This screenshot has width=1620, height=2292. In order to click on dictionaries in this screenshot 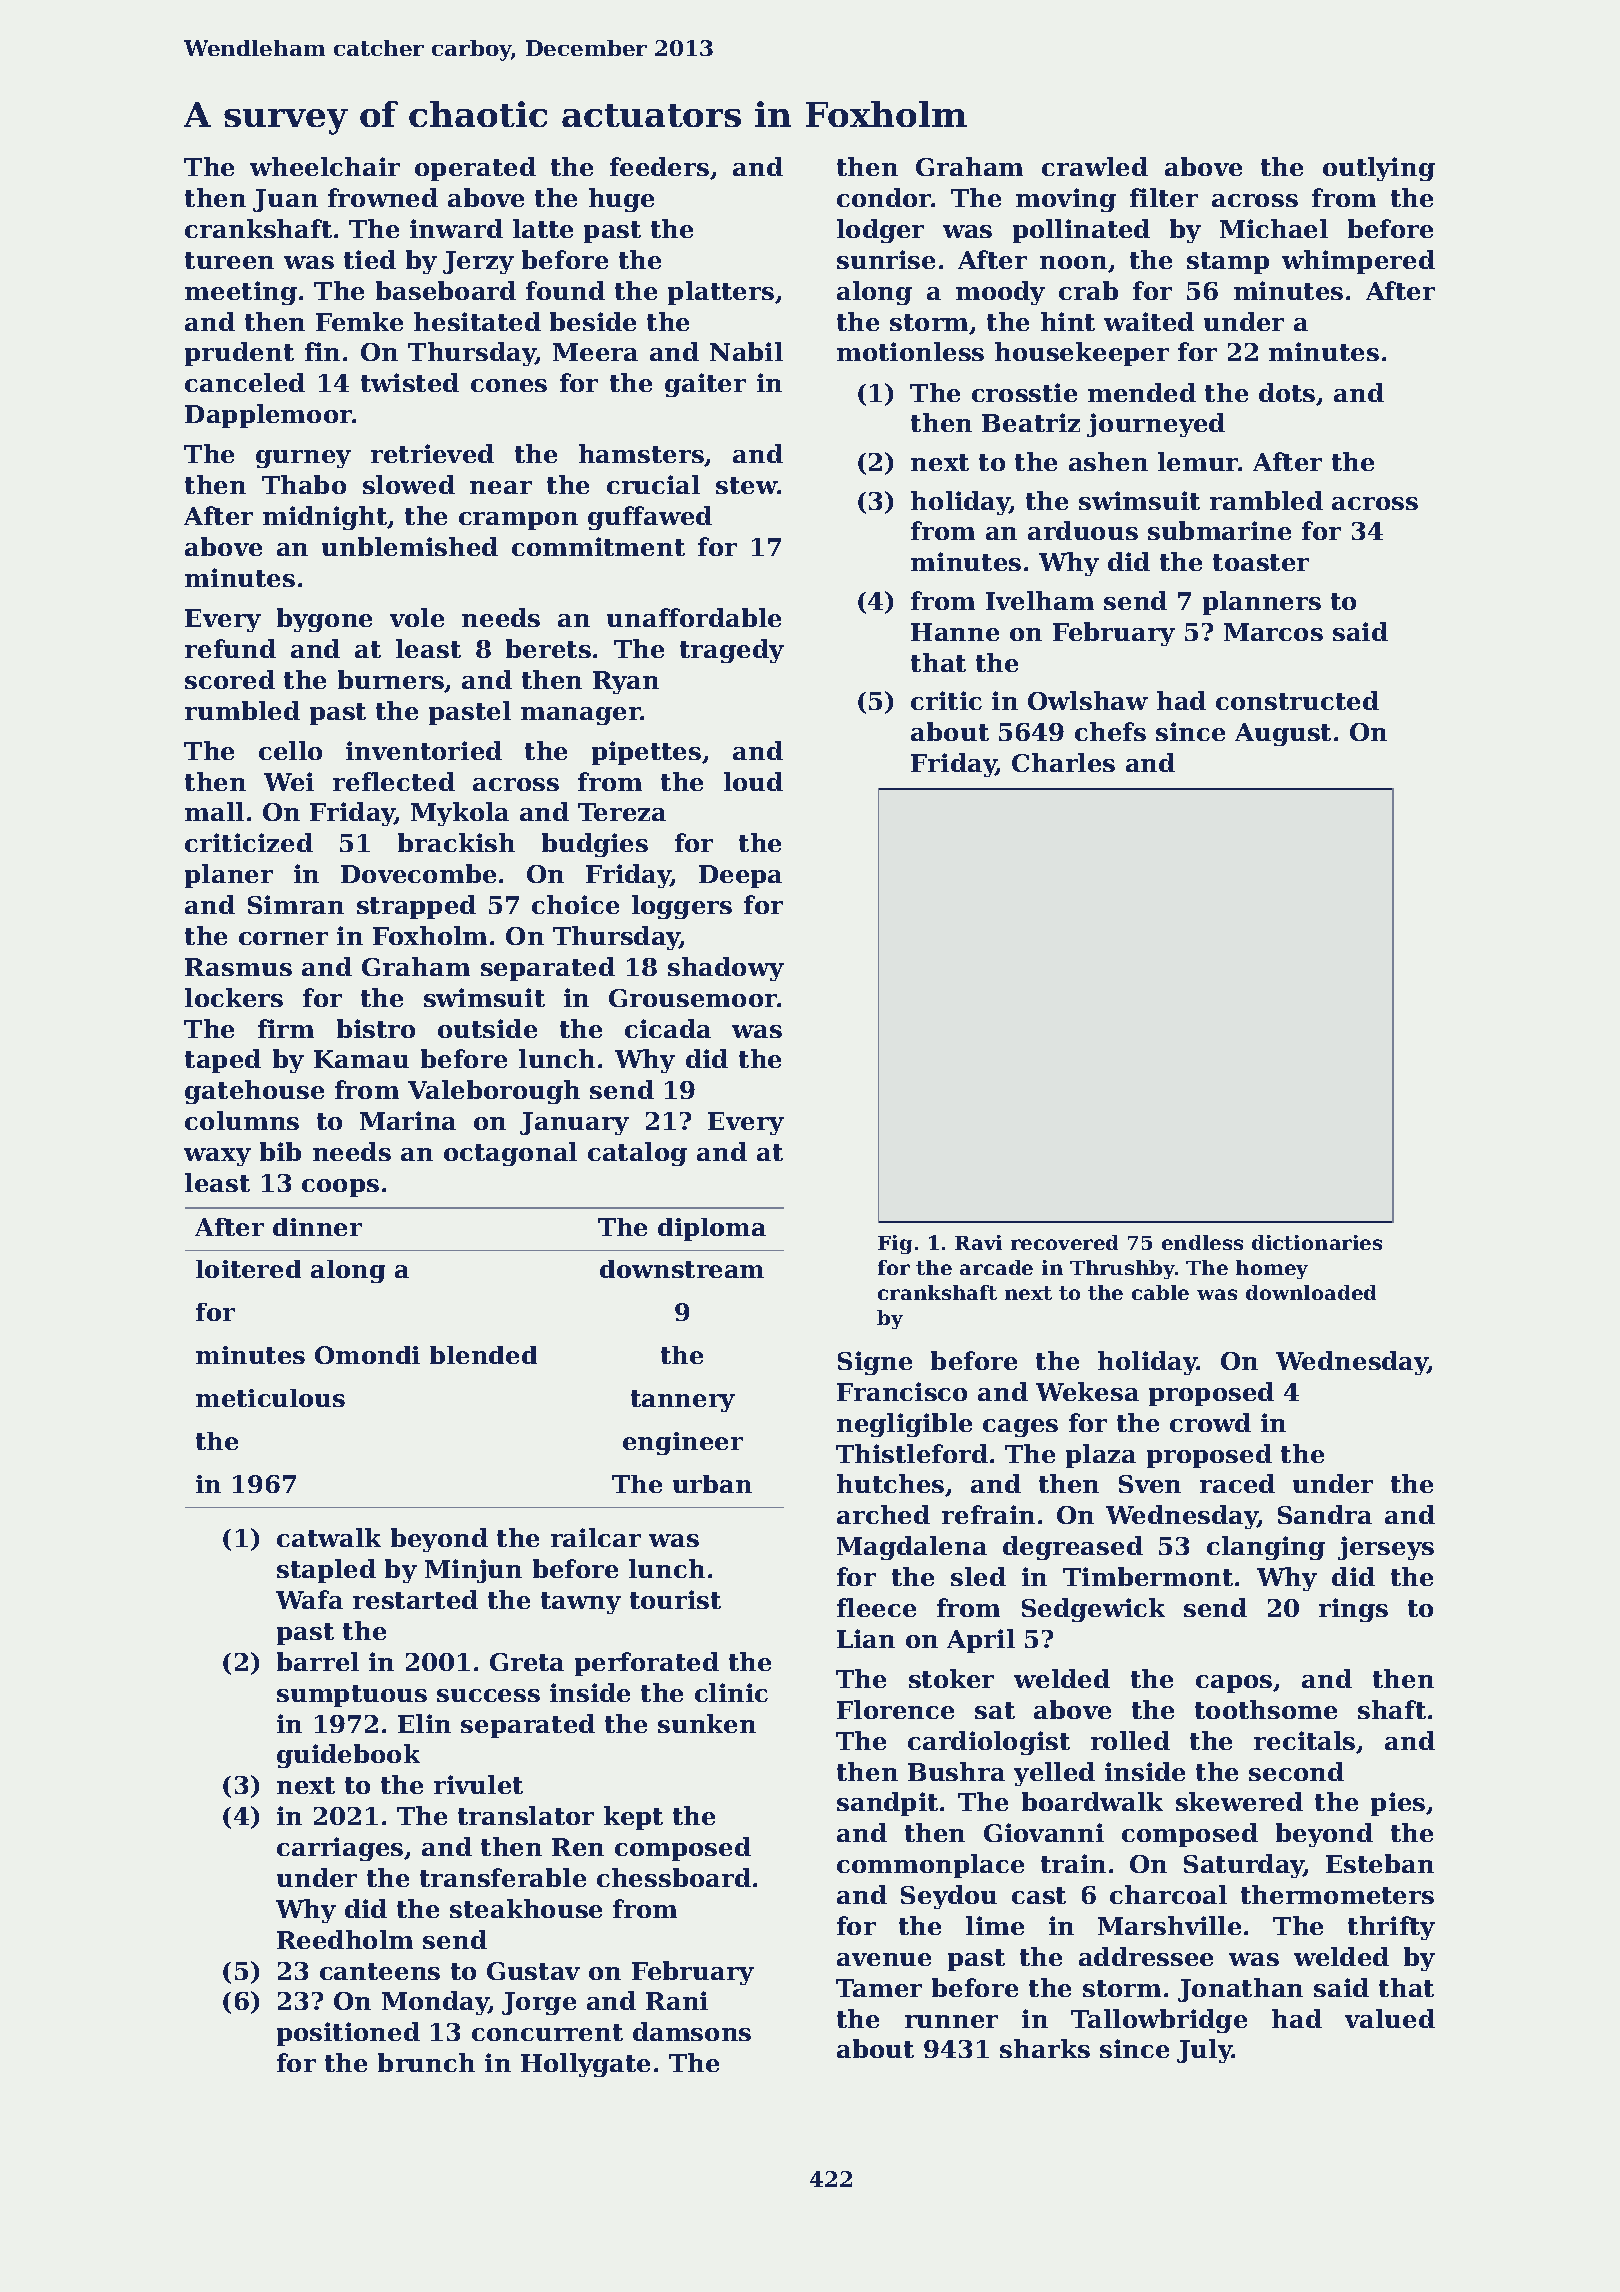, I will do `click(1317, 1242)`.
